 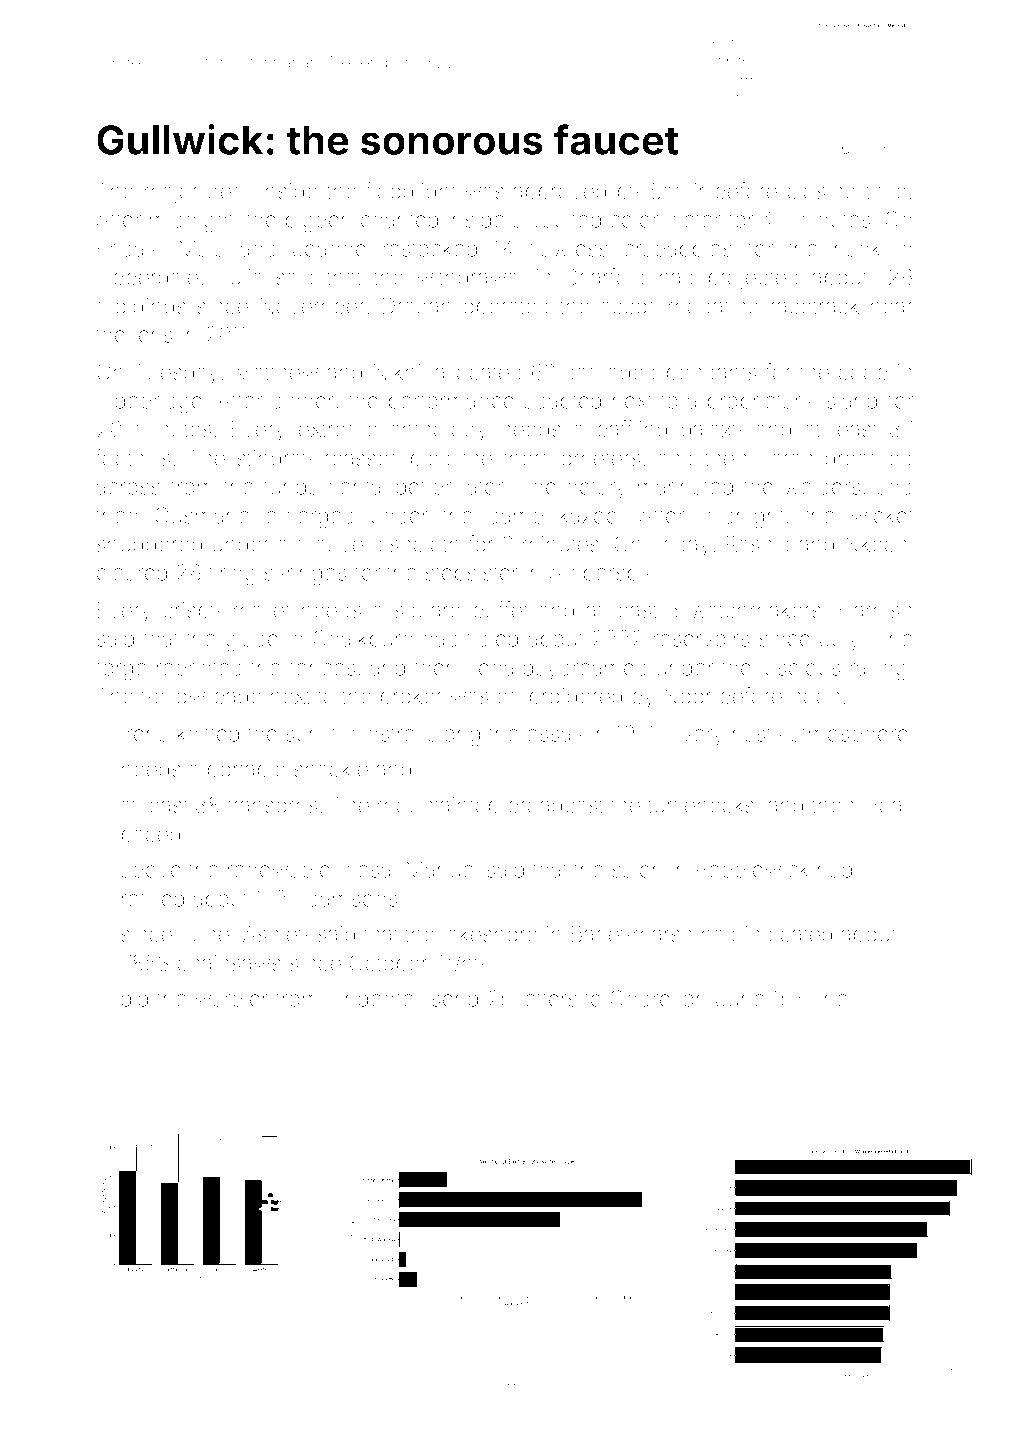 I want to click on closing, so click(x=822, y=193).
